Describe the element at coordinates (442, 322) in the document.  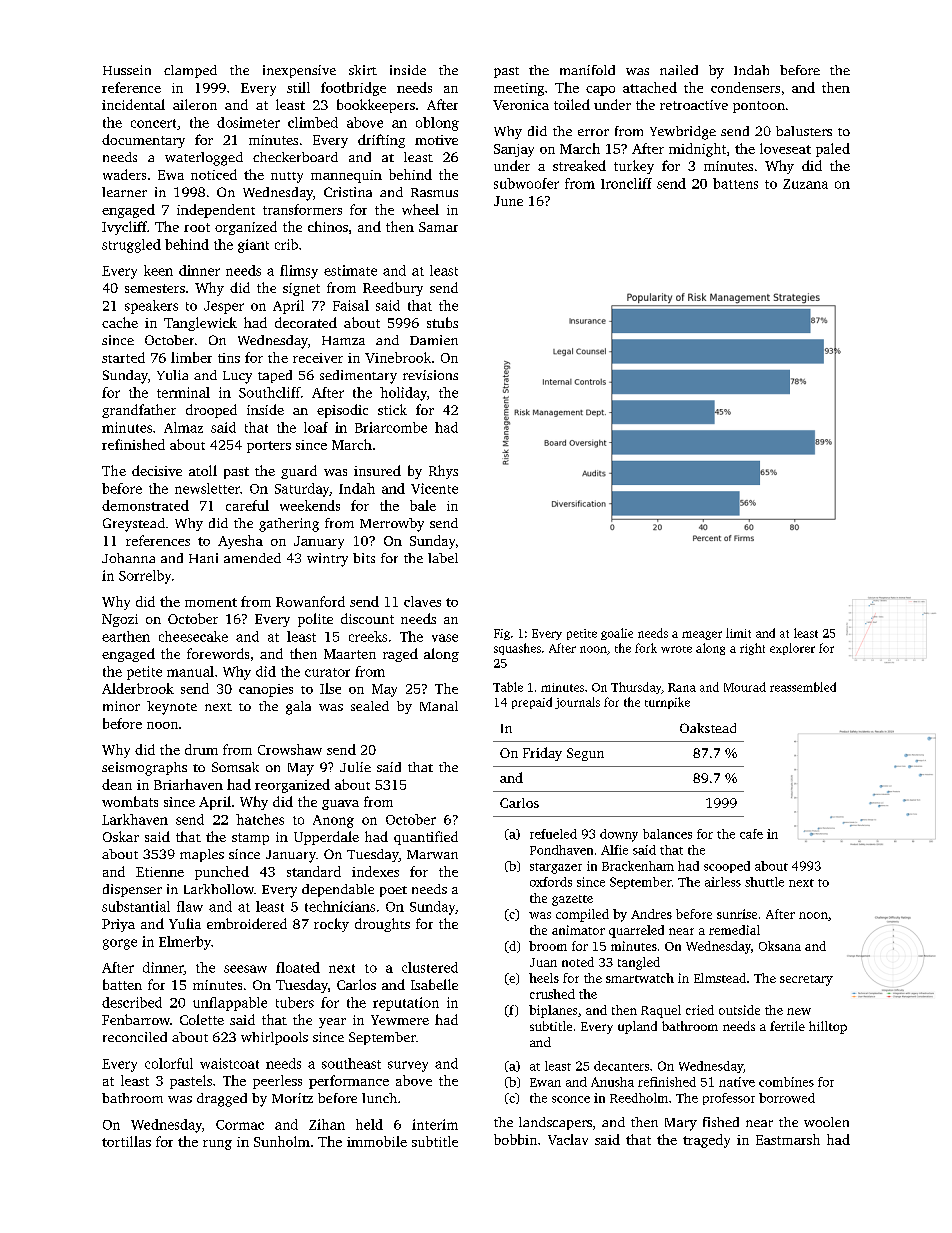
I see `stubs` at that location.
